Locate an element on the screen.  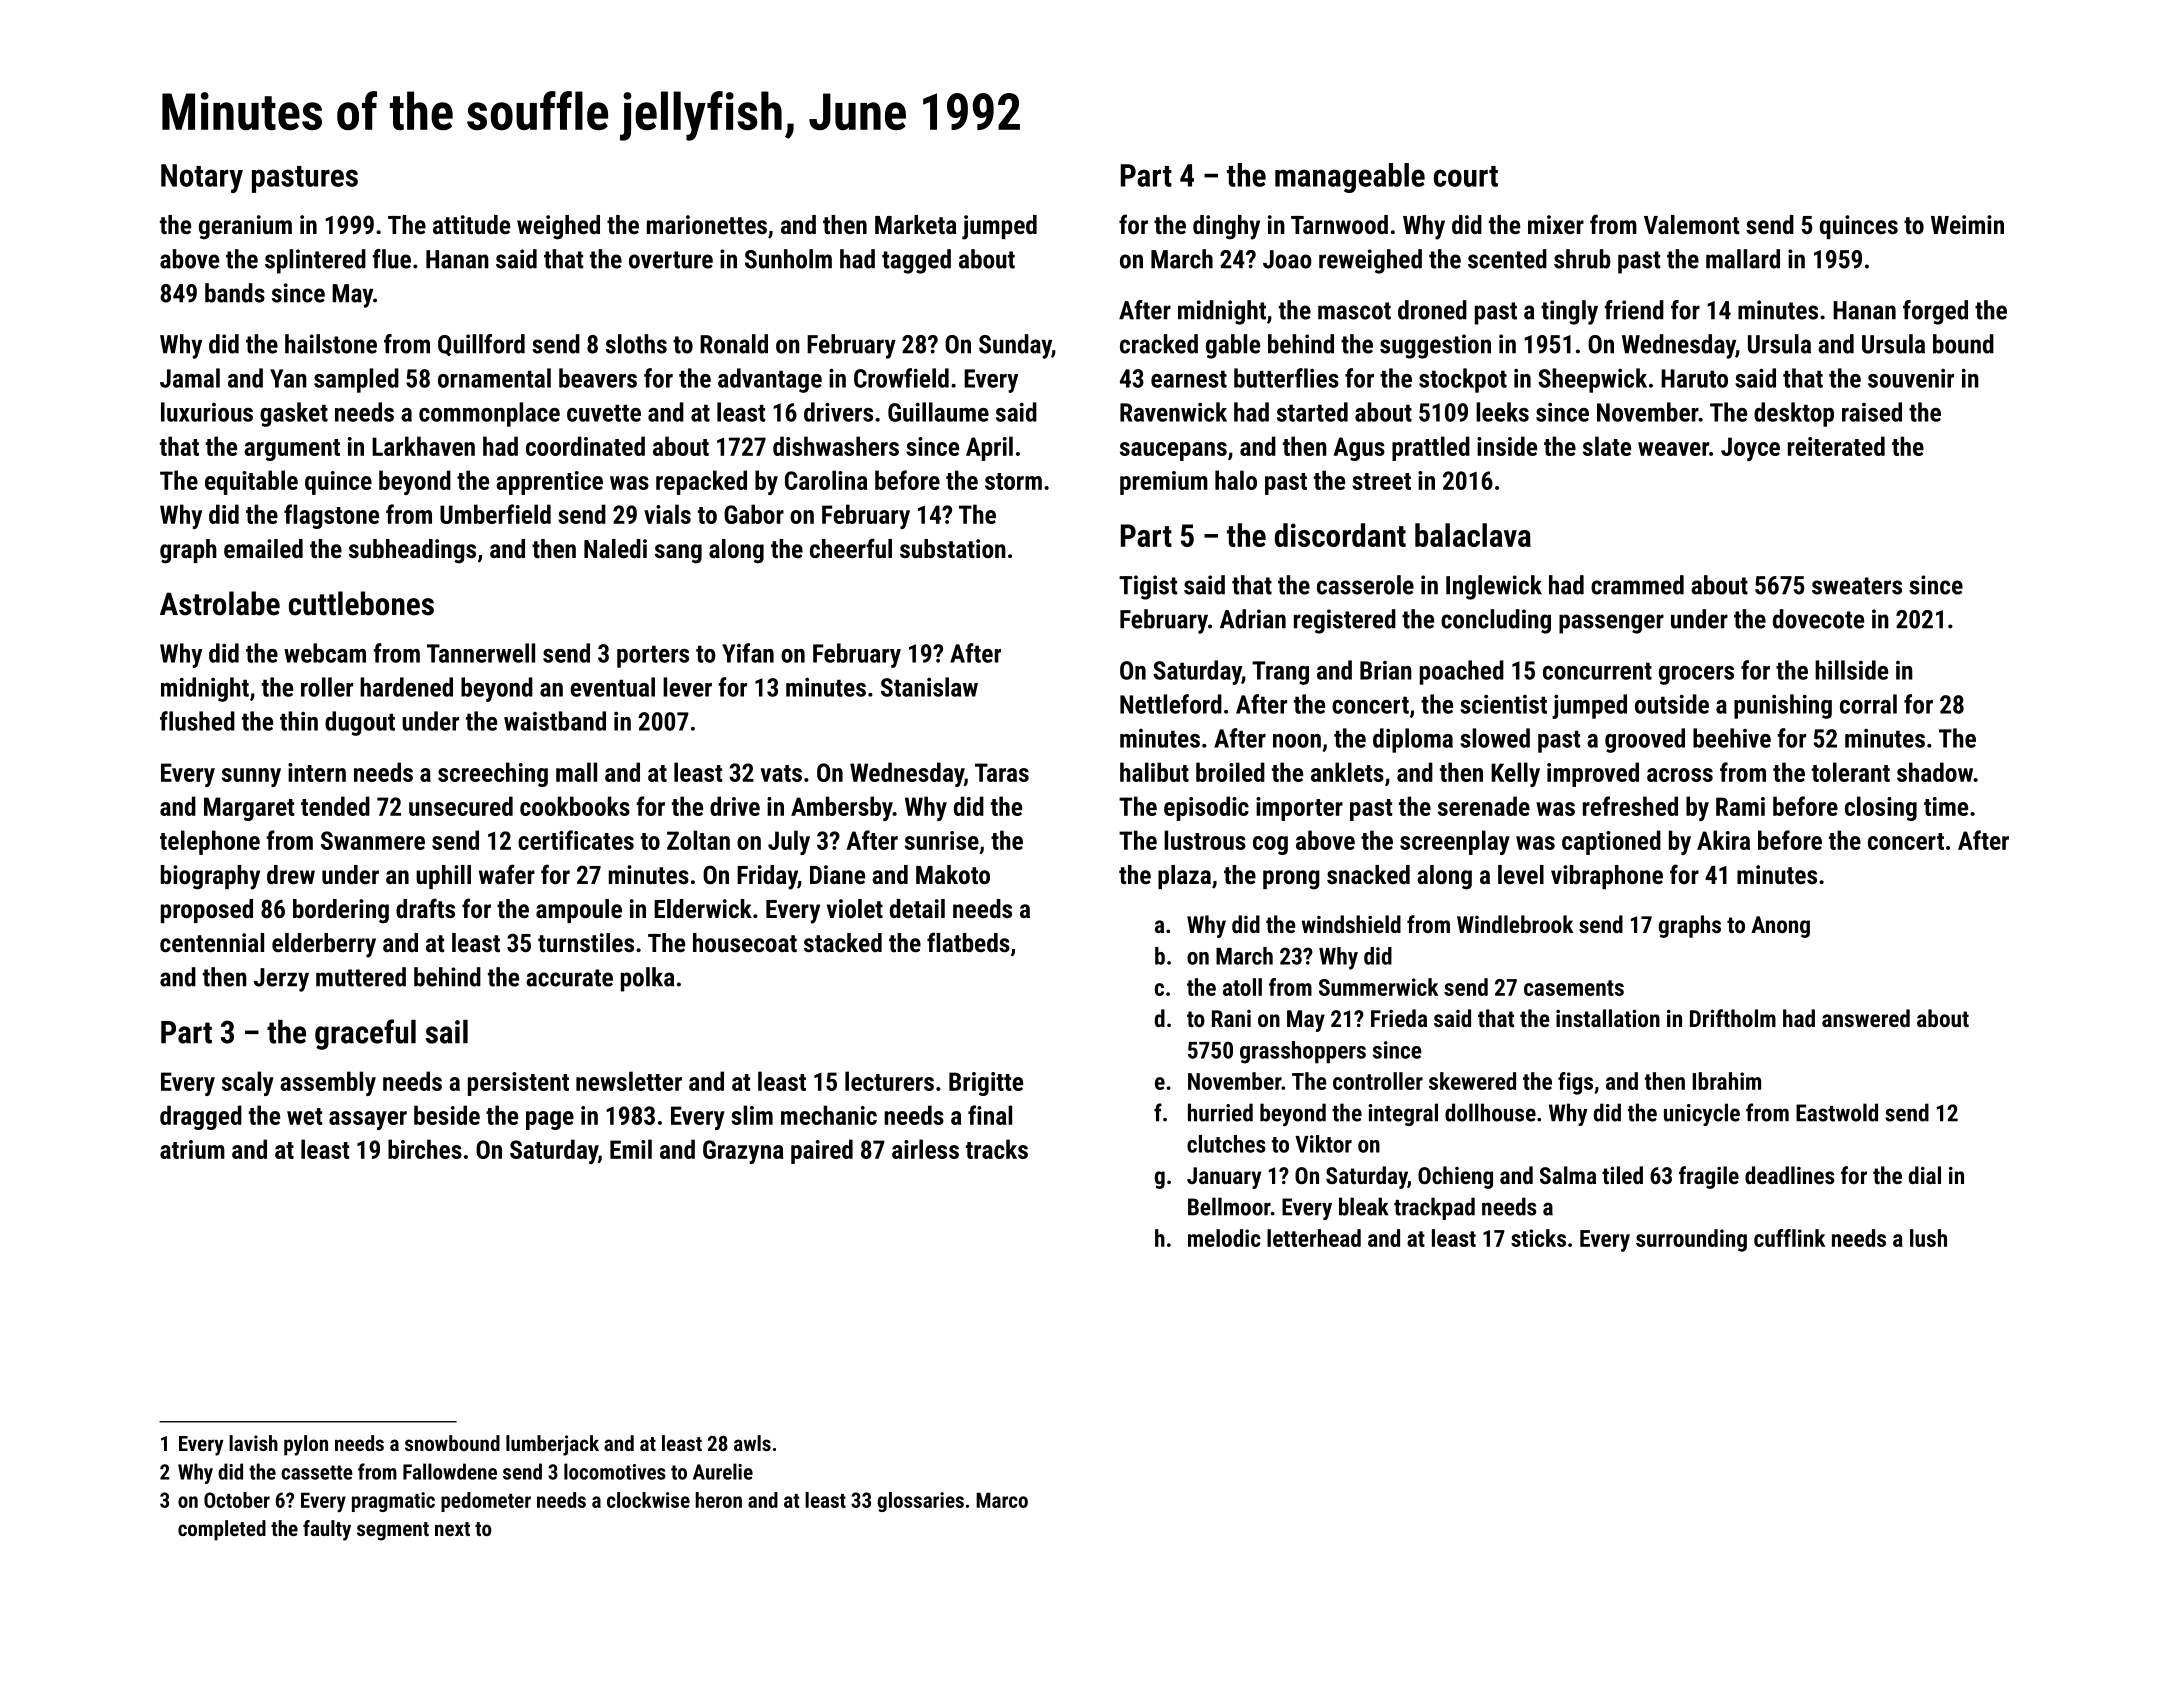
Stanislaw is located at coordinates (929, 687).
